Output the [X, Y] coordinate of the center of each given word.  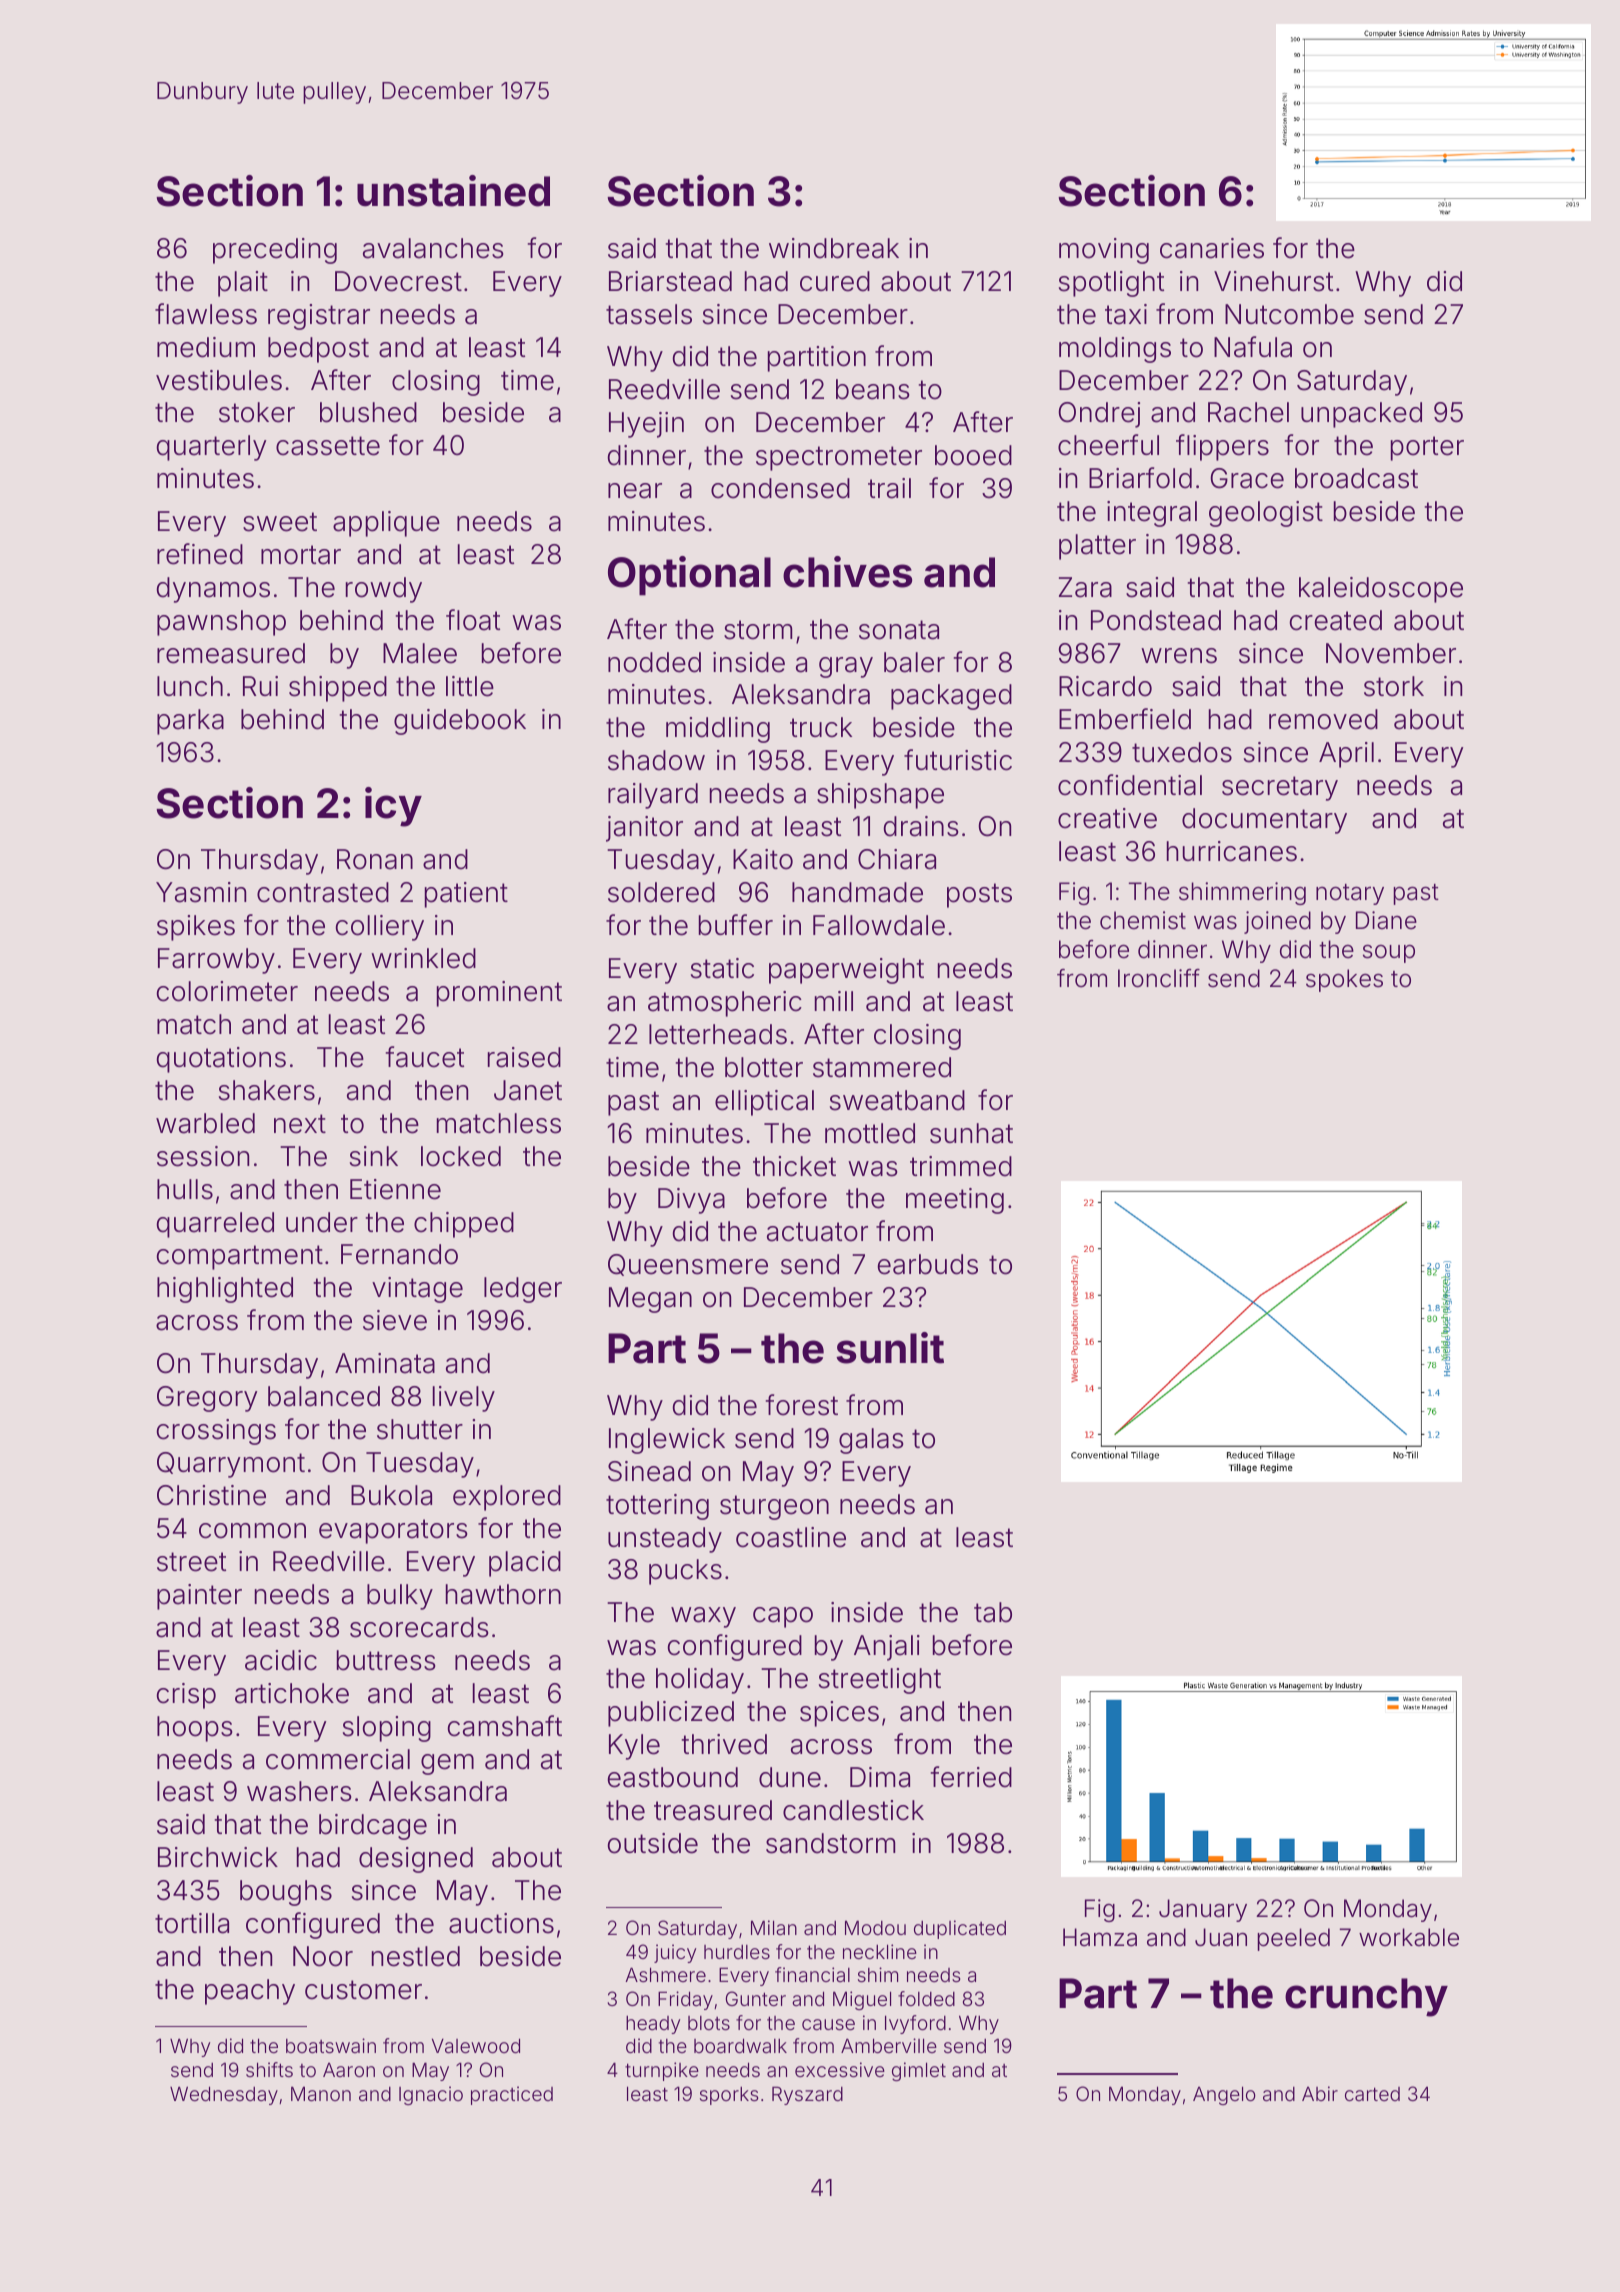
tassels [649, 314]
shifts [269, 2069]
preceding [275, 251]
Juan [1221, 1937]
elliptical [764, 1103]
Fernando [399, 1254]
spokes [1344, 980]
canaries [1212, 248]
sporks [729, 2096]
